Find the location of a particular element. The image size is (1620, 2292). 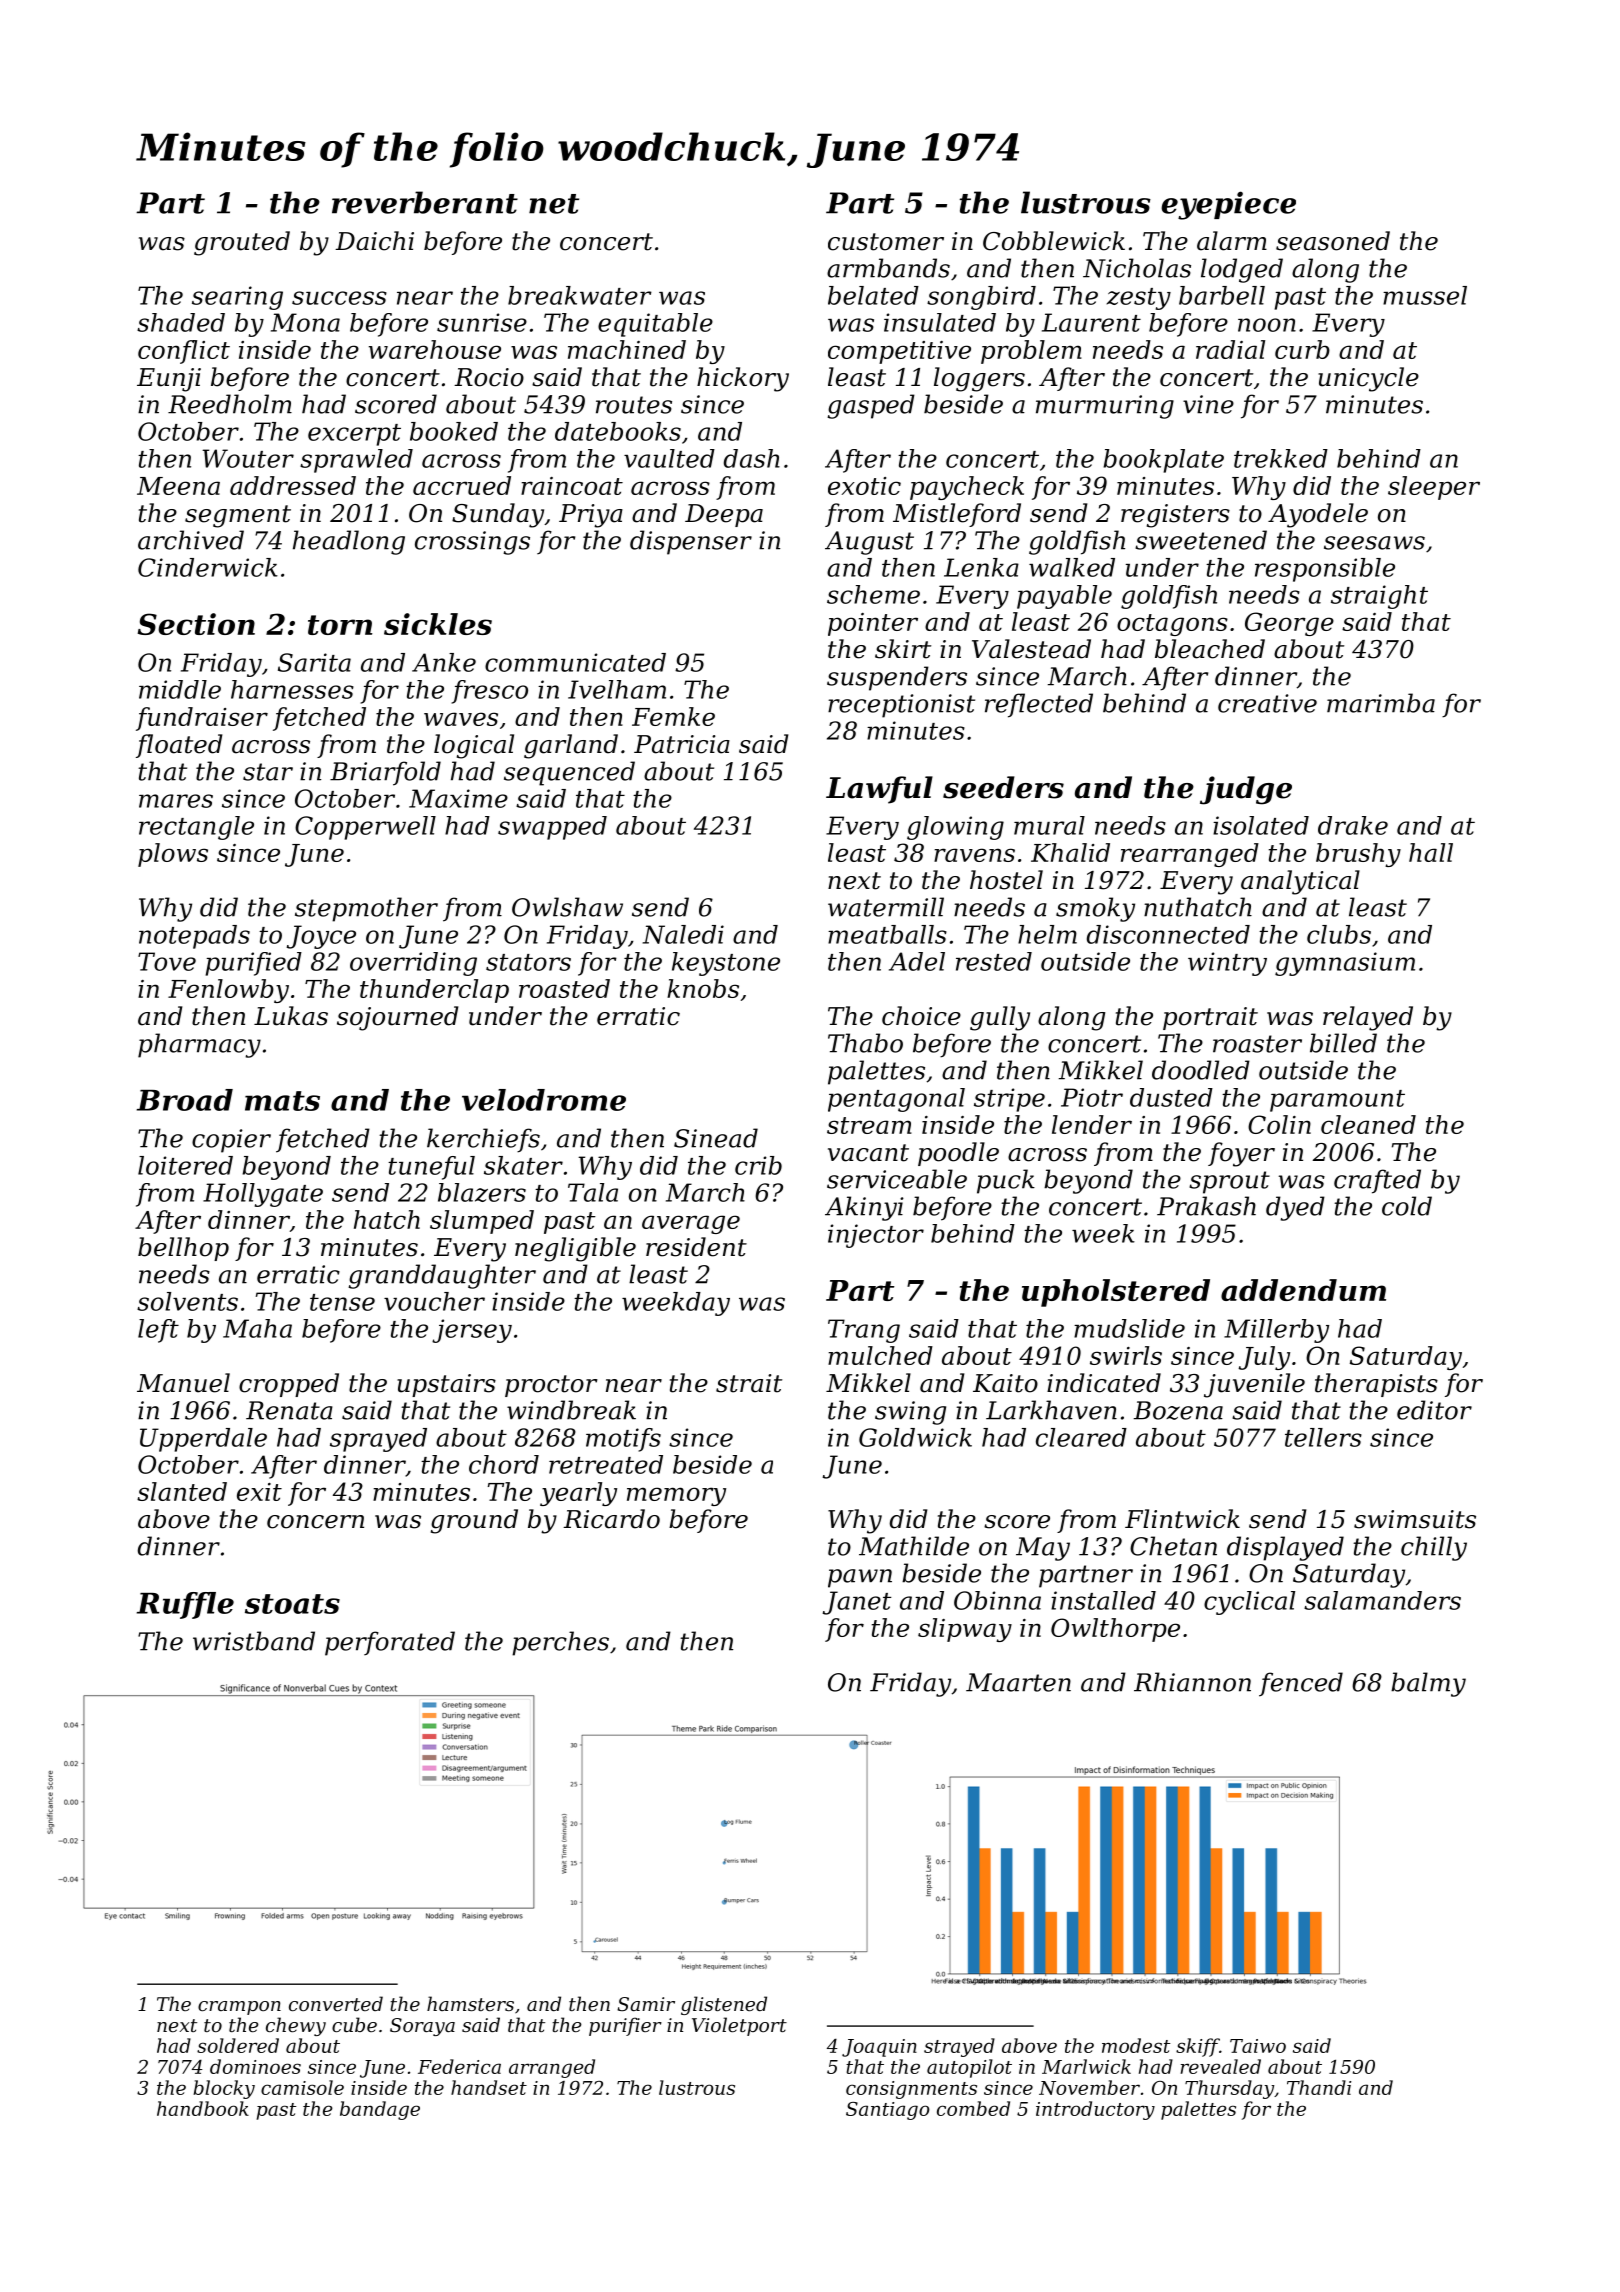

Kaito is located at coordinates (1005, 1383).
